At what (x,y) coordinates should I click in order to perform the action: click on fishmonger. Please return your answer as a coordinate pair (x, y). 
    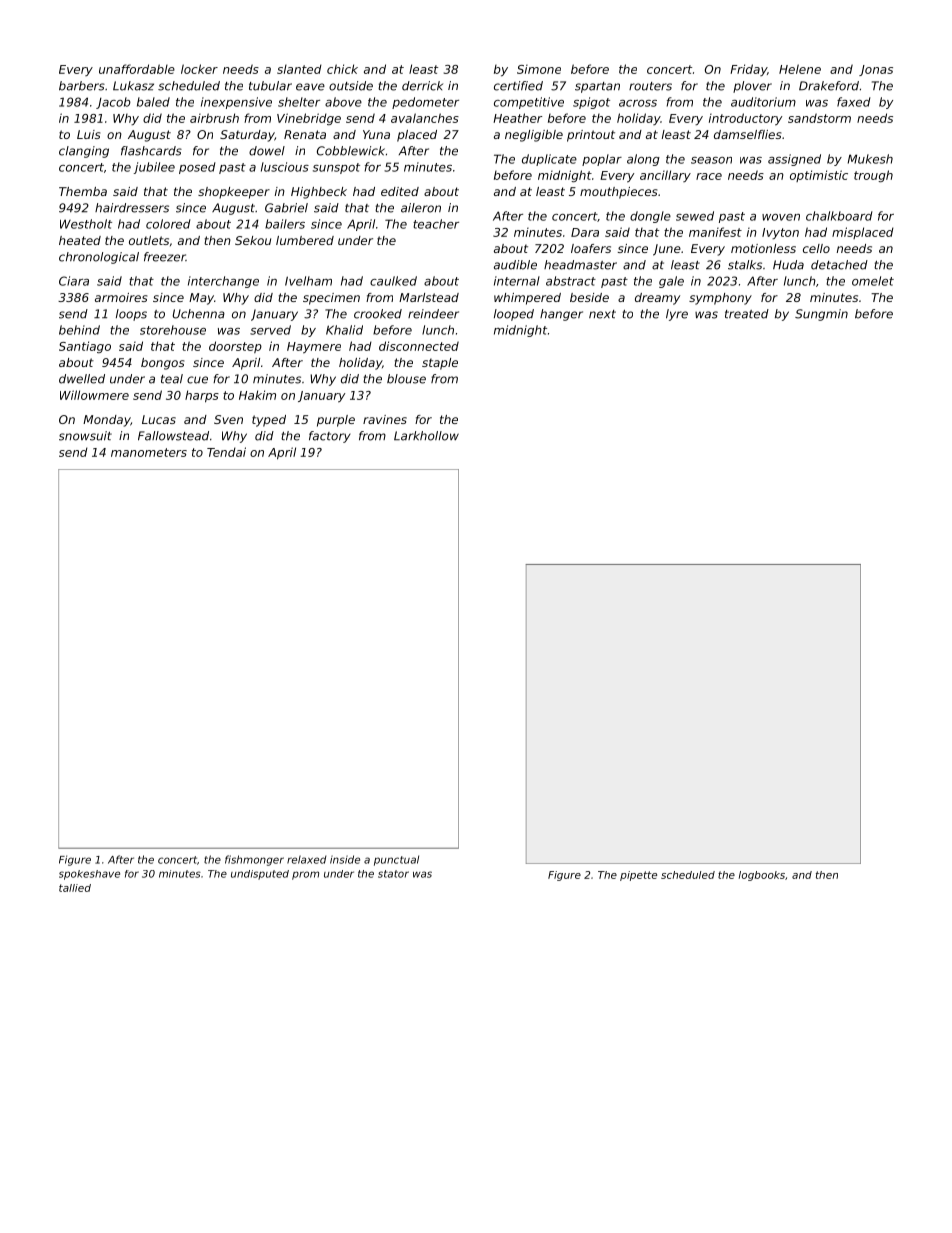
    Looking at the image, I should click on (254, 860).
